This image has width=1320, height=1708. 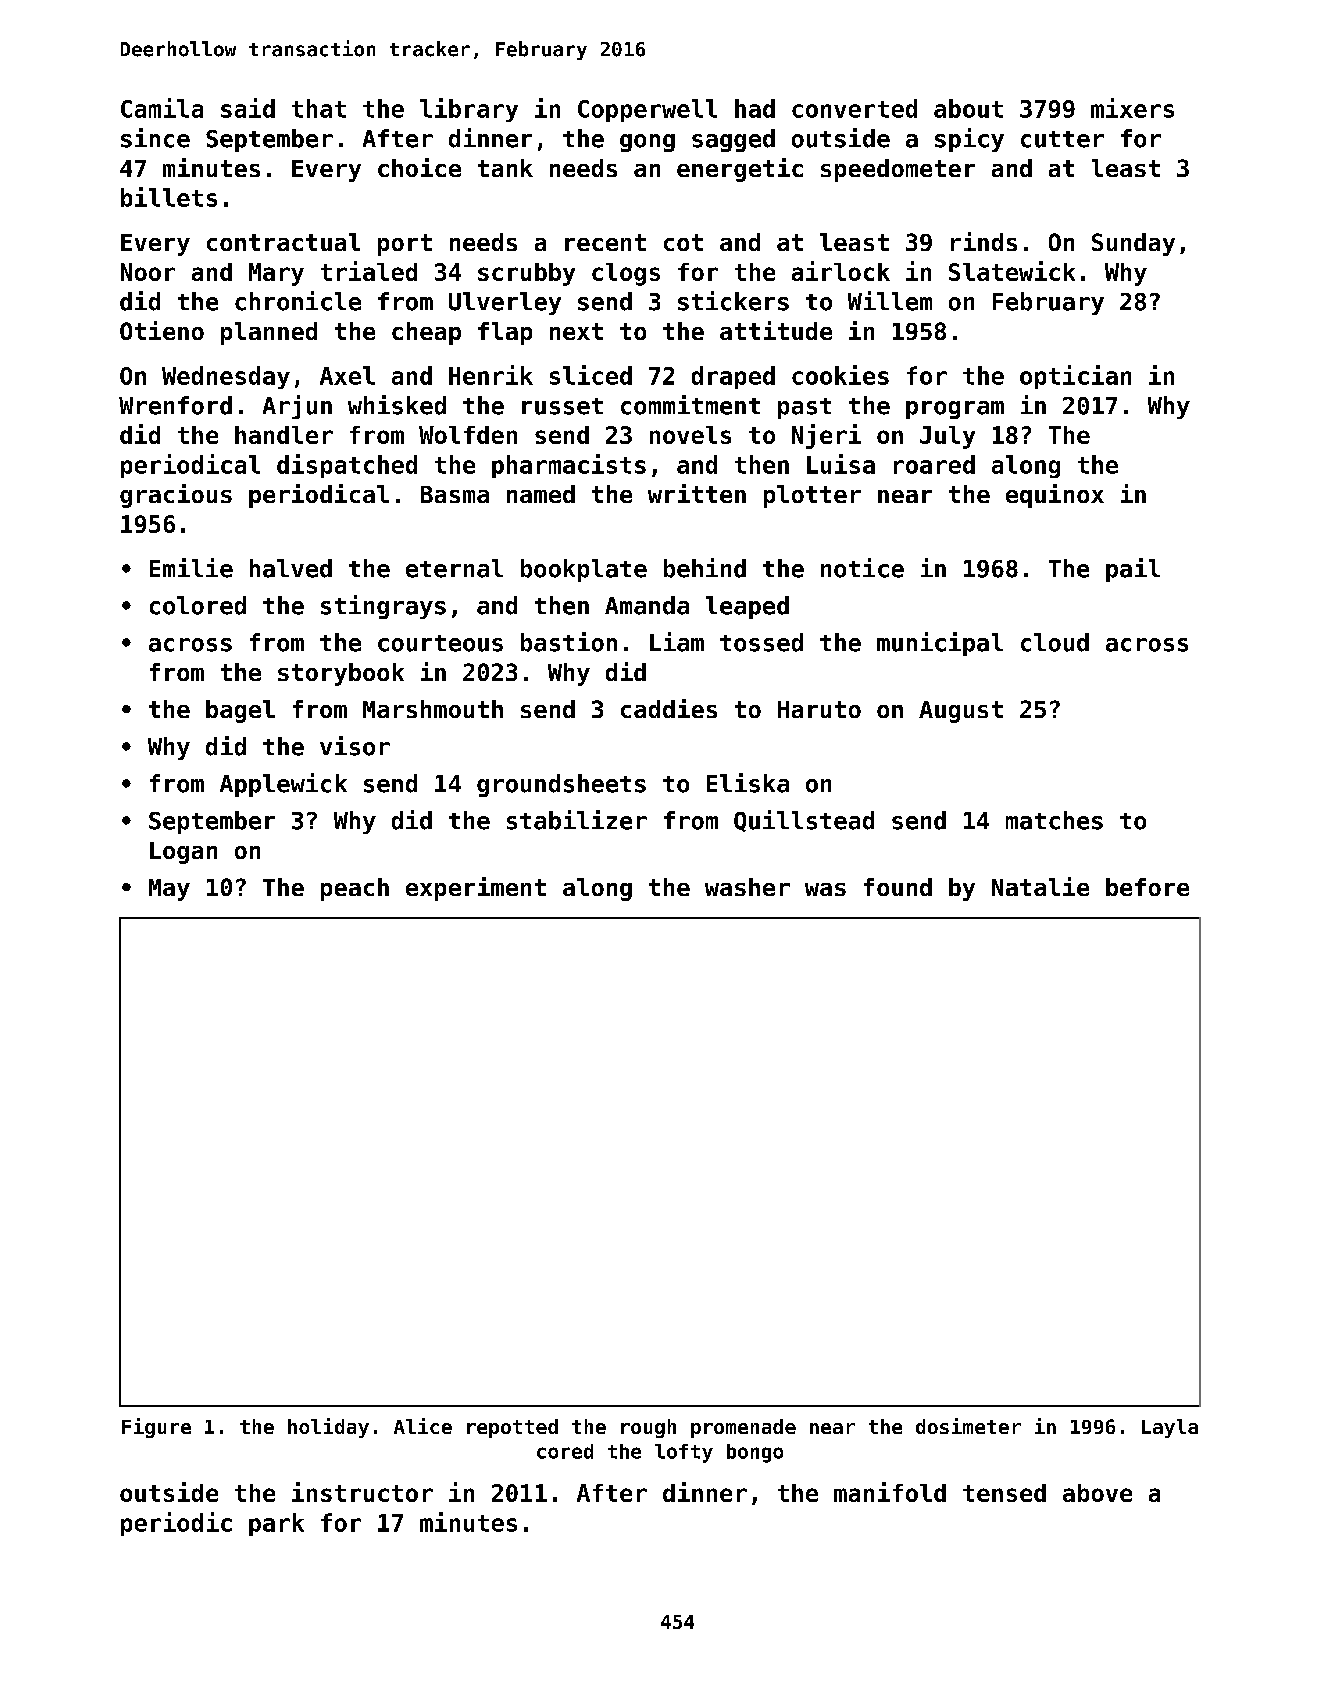 I want to click on said, so click(x=248, y=108).
